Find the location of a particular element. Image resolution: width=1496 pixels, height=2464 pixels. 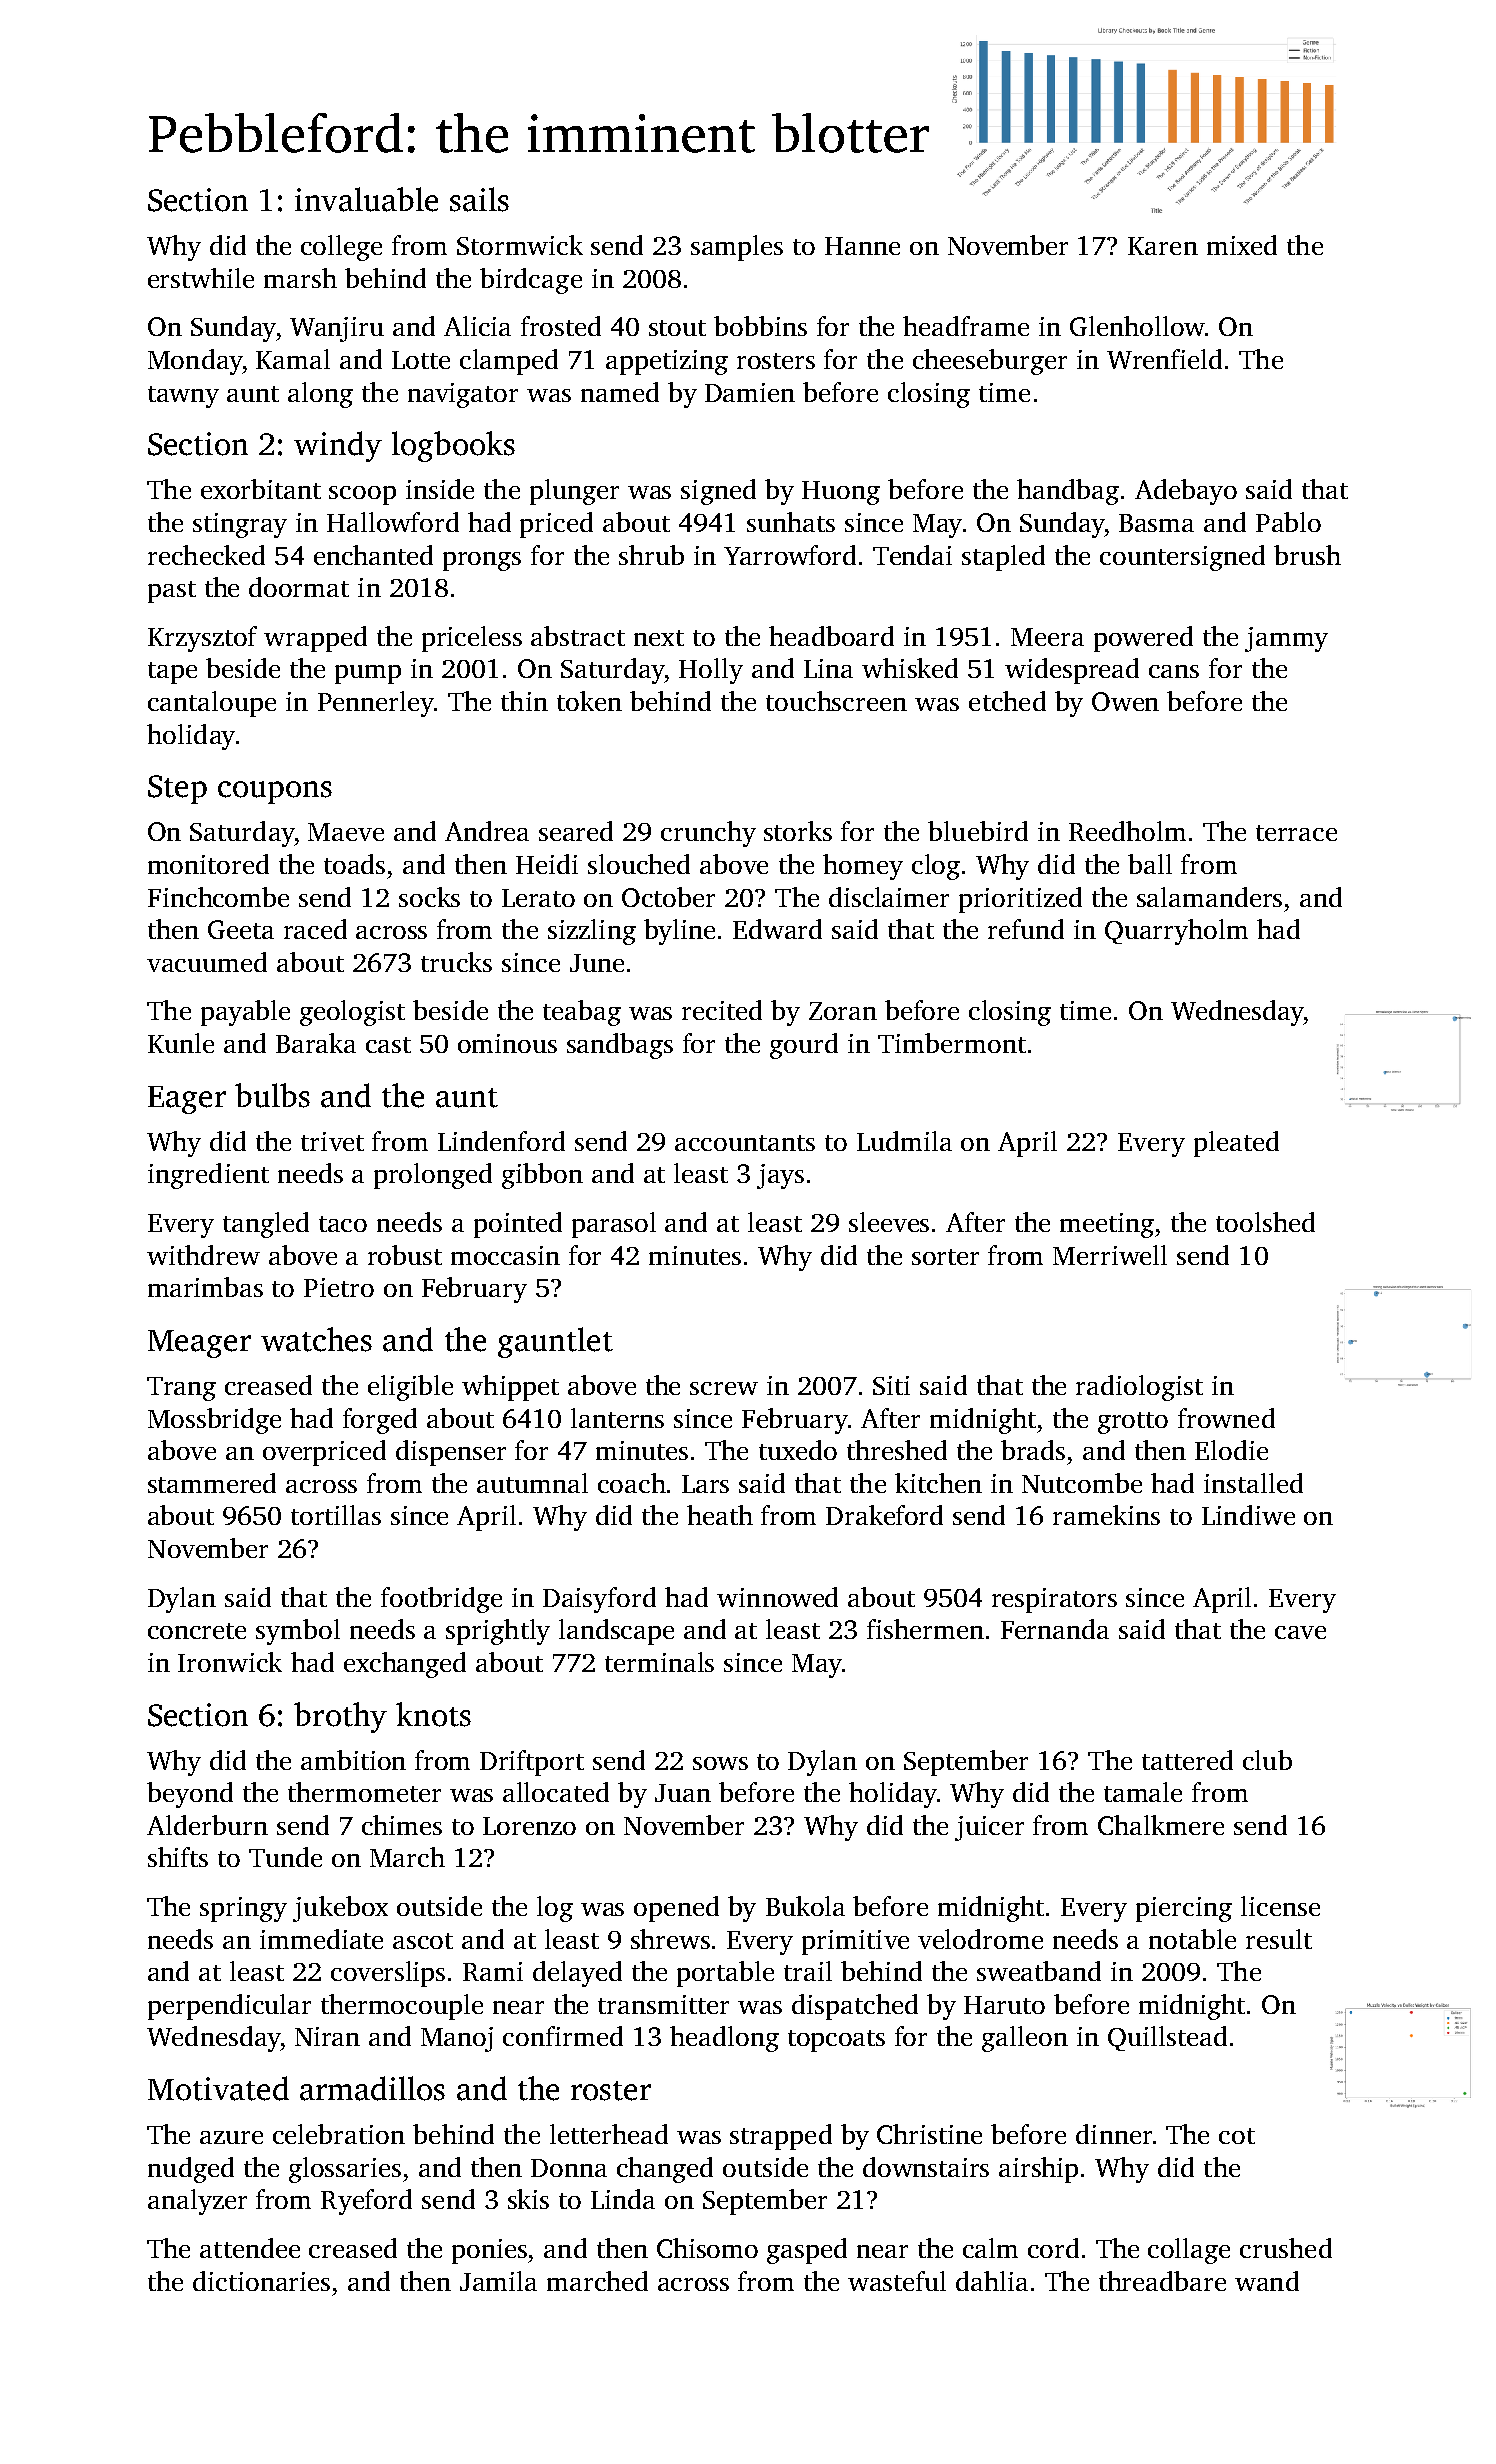

sails is located at coordinates (479, 199).
